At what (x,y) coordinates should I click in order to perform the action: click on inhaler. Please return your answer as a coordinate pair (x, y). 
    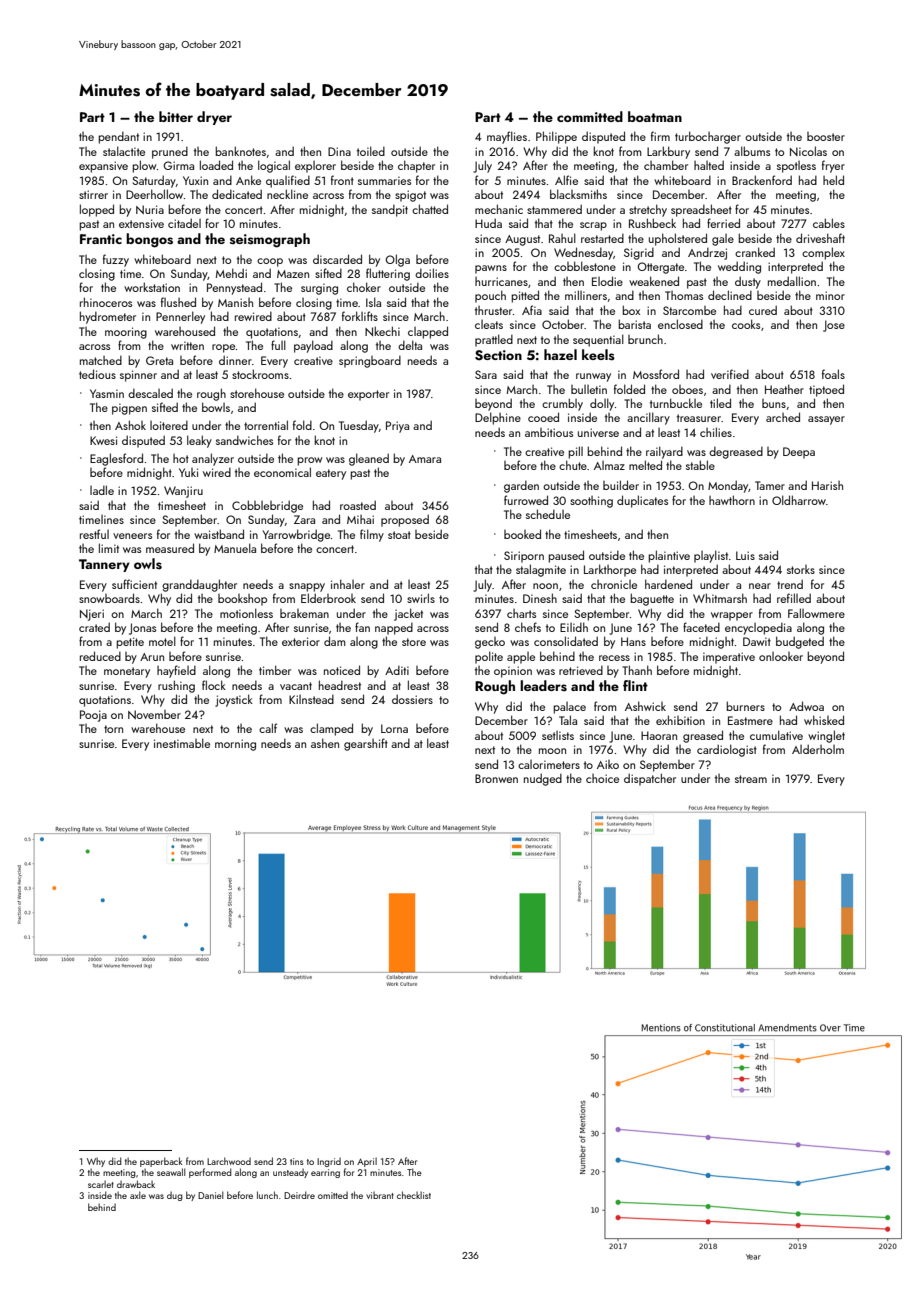
    Looking at the image, I should click on (348, 584).
